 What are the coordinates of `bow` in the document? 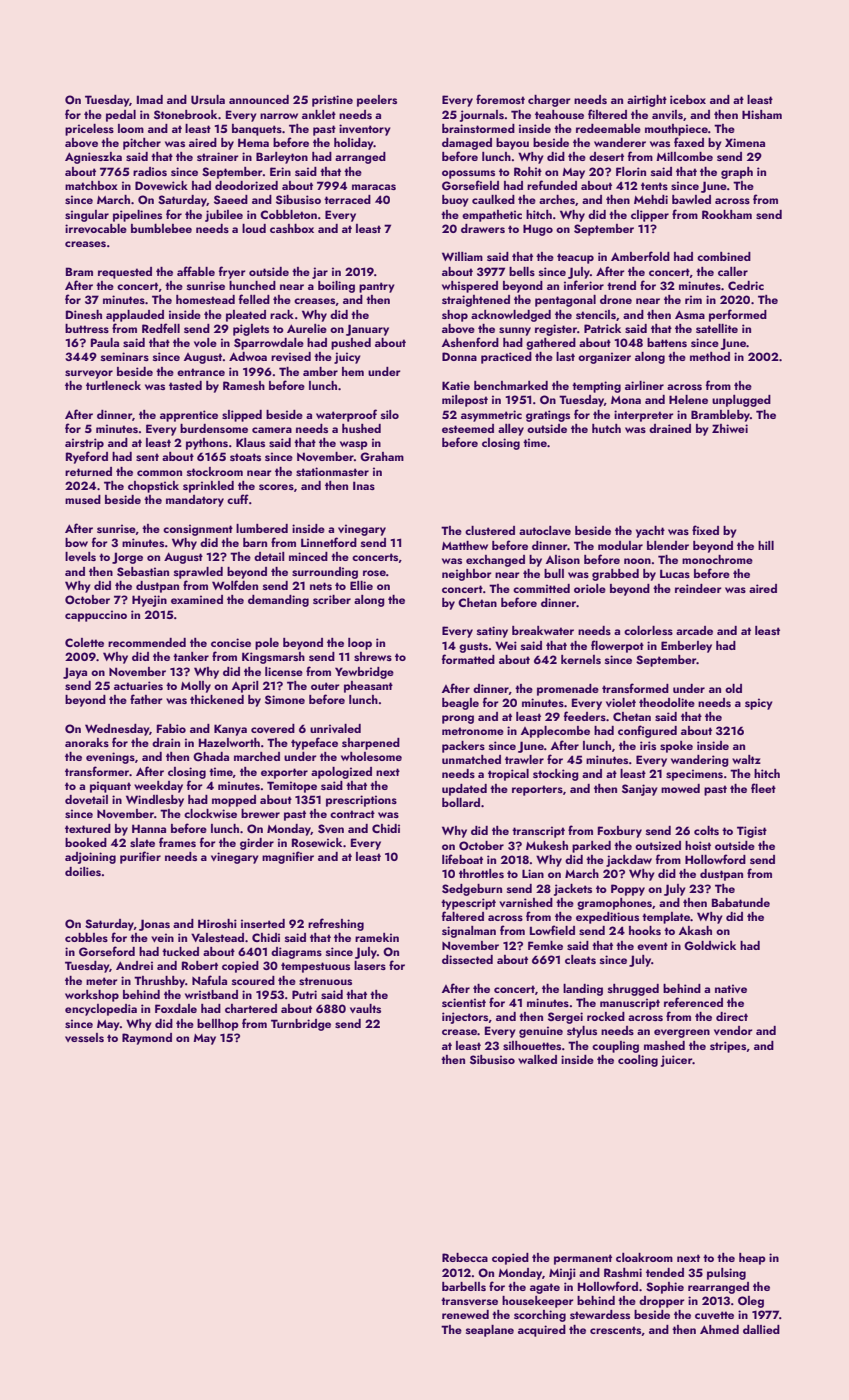 It's located at (76, 542).
